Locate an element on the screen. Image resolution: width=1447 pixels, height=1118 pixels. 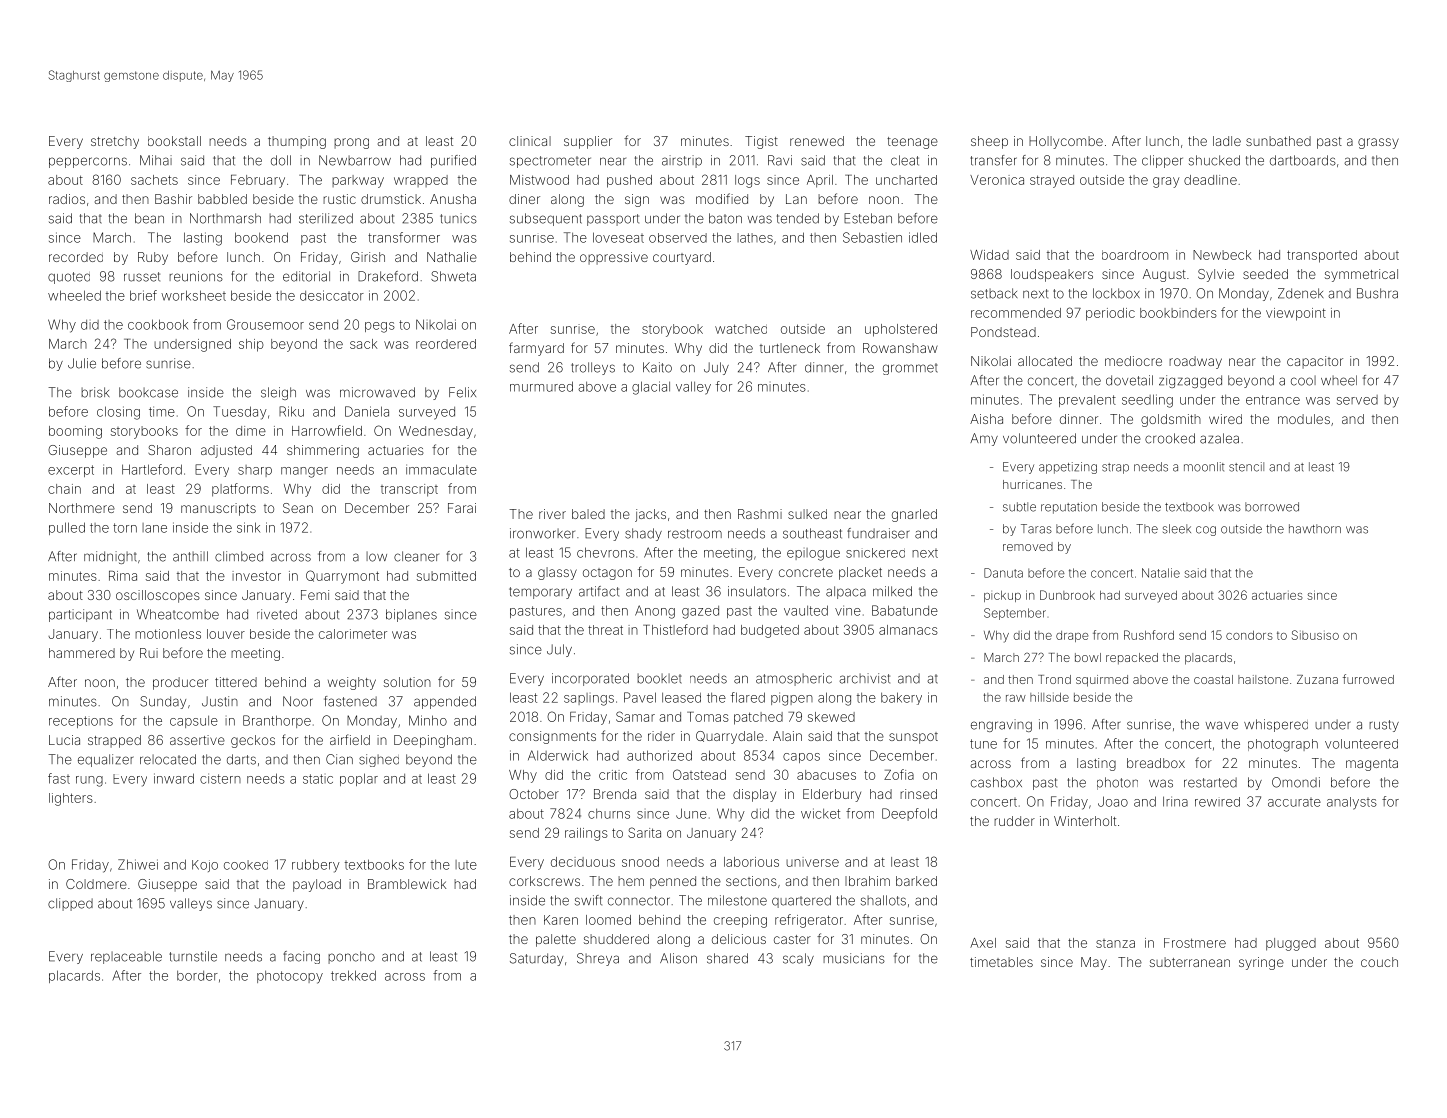
roadway is located at coordinates (1195, 362).
